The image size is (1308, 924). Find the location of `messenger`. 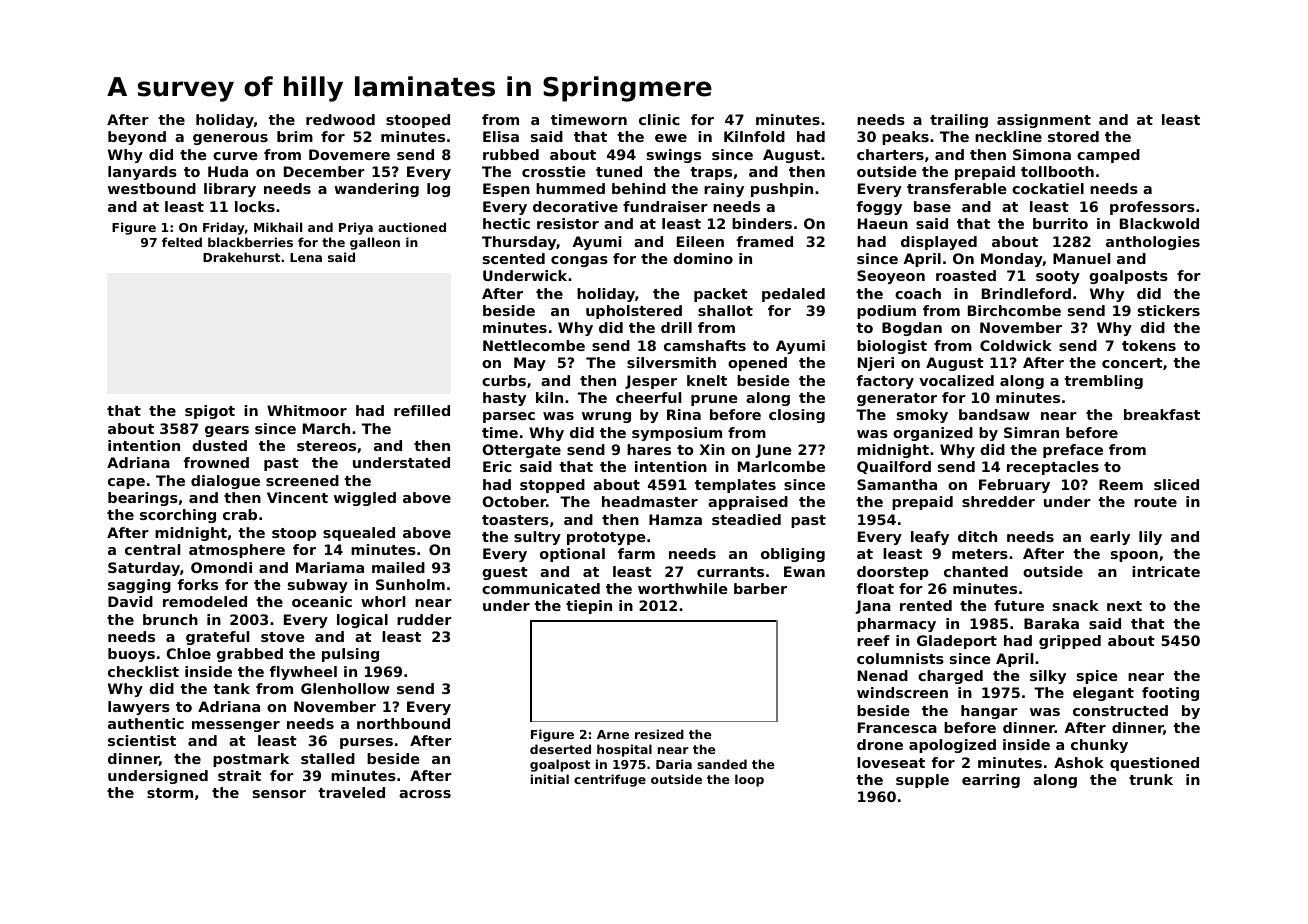

messenger is located at coordinates (236, 726).
